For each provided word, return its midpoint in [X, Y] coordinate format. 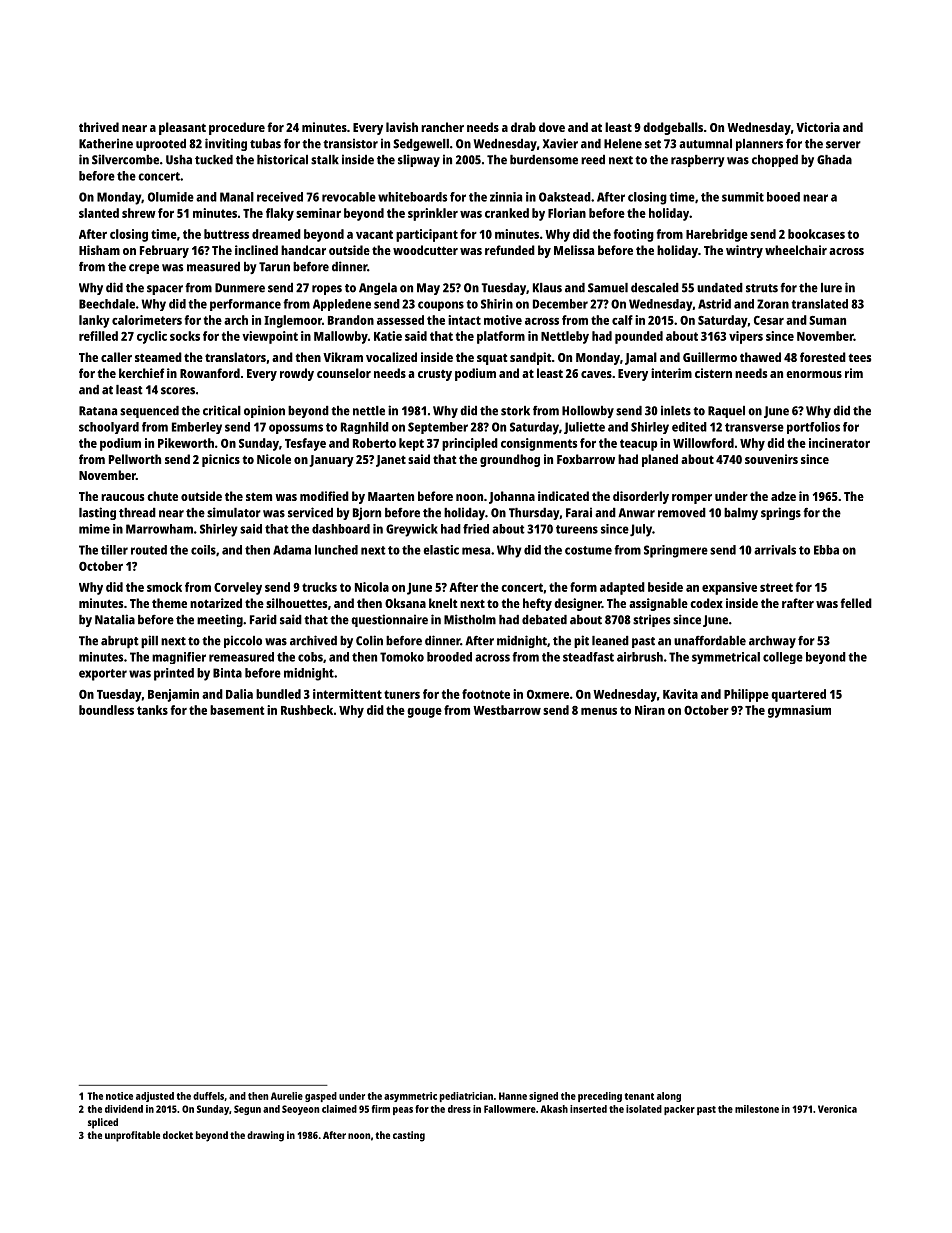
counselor [344, 373]
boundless [106, 710]
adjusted [155, 1097]
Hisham [99, 250]
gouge [424, 713]
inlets [676, 410]
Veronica [837, 1109]
